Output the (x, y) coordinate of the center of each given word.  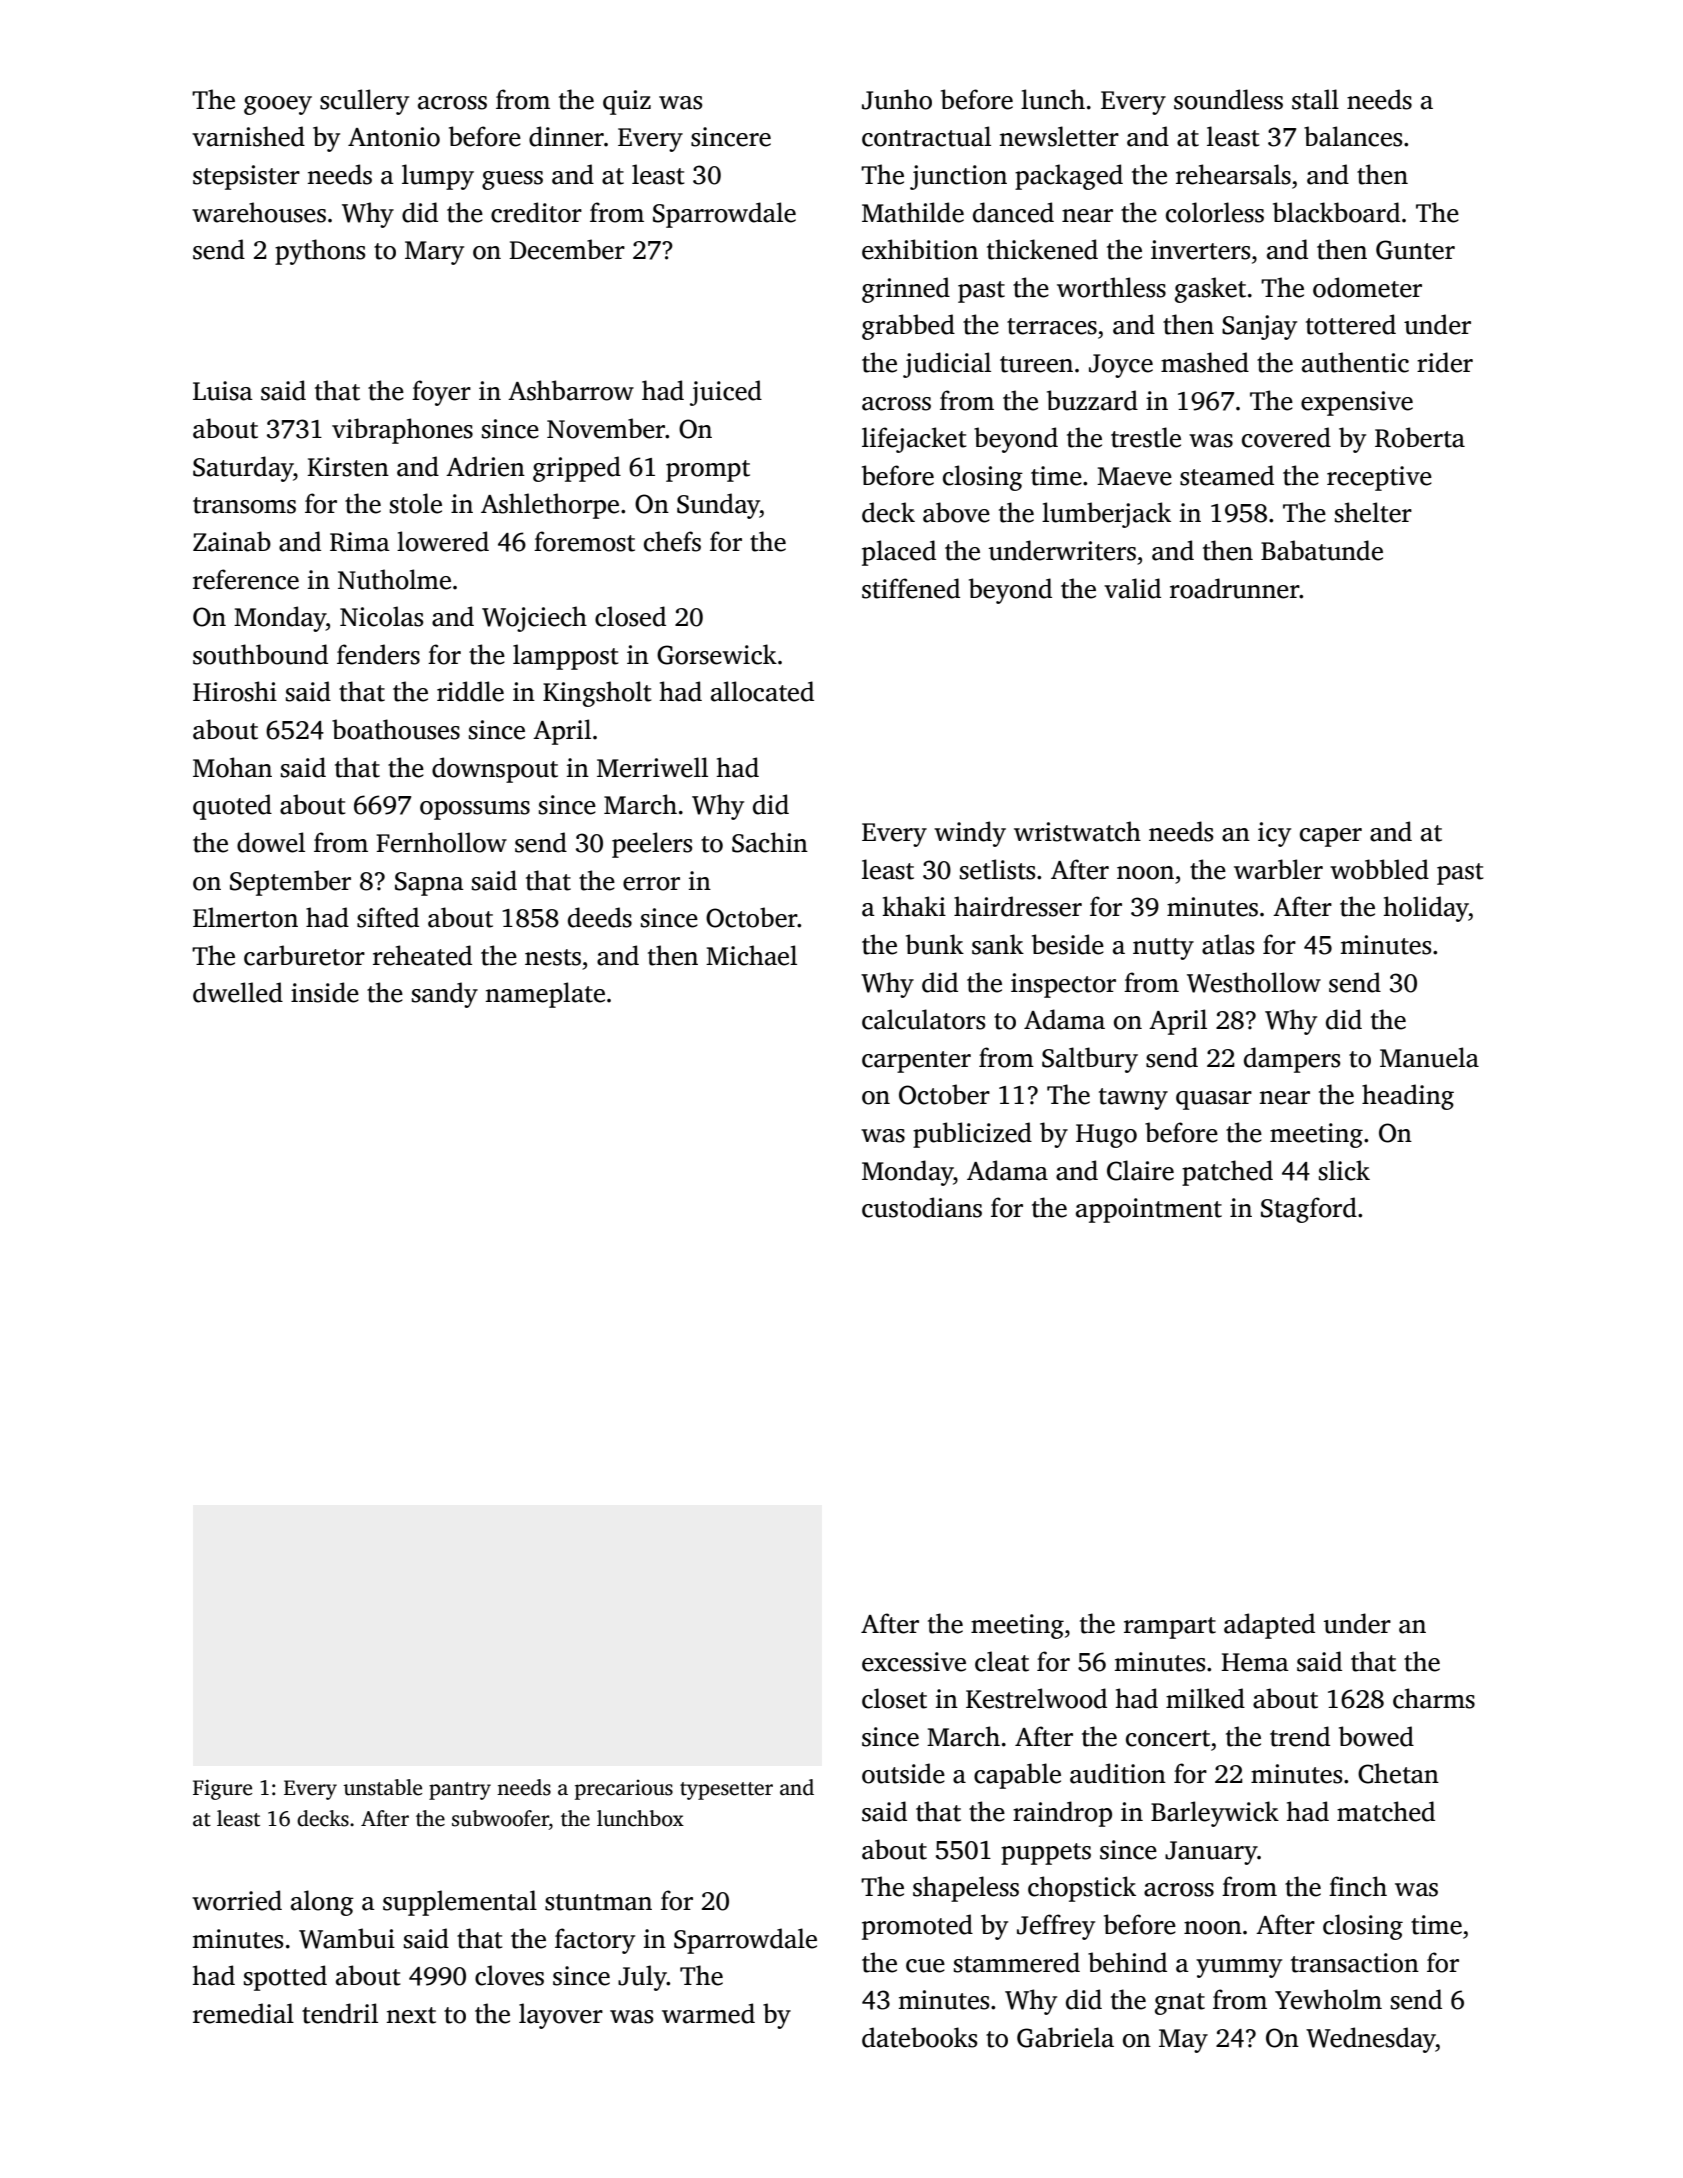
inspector (1063, 985)
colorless (1215, 212)
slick (1344, 1170)
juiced (726, 393)
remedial (243, 2013)
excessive (914, 1662)
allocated (762, 691)
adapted (1269, 1626)
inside (325, 992)
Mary (434, 253)
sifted (388, 917)
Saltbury (1090, 1060)
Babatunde (1322, 550)
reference (246, 579)
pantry (460, 1791)
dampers (1292, 1060)
